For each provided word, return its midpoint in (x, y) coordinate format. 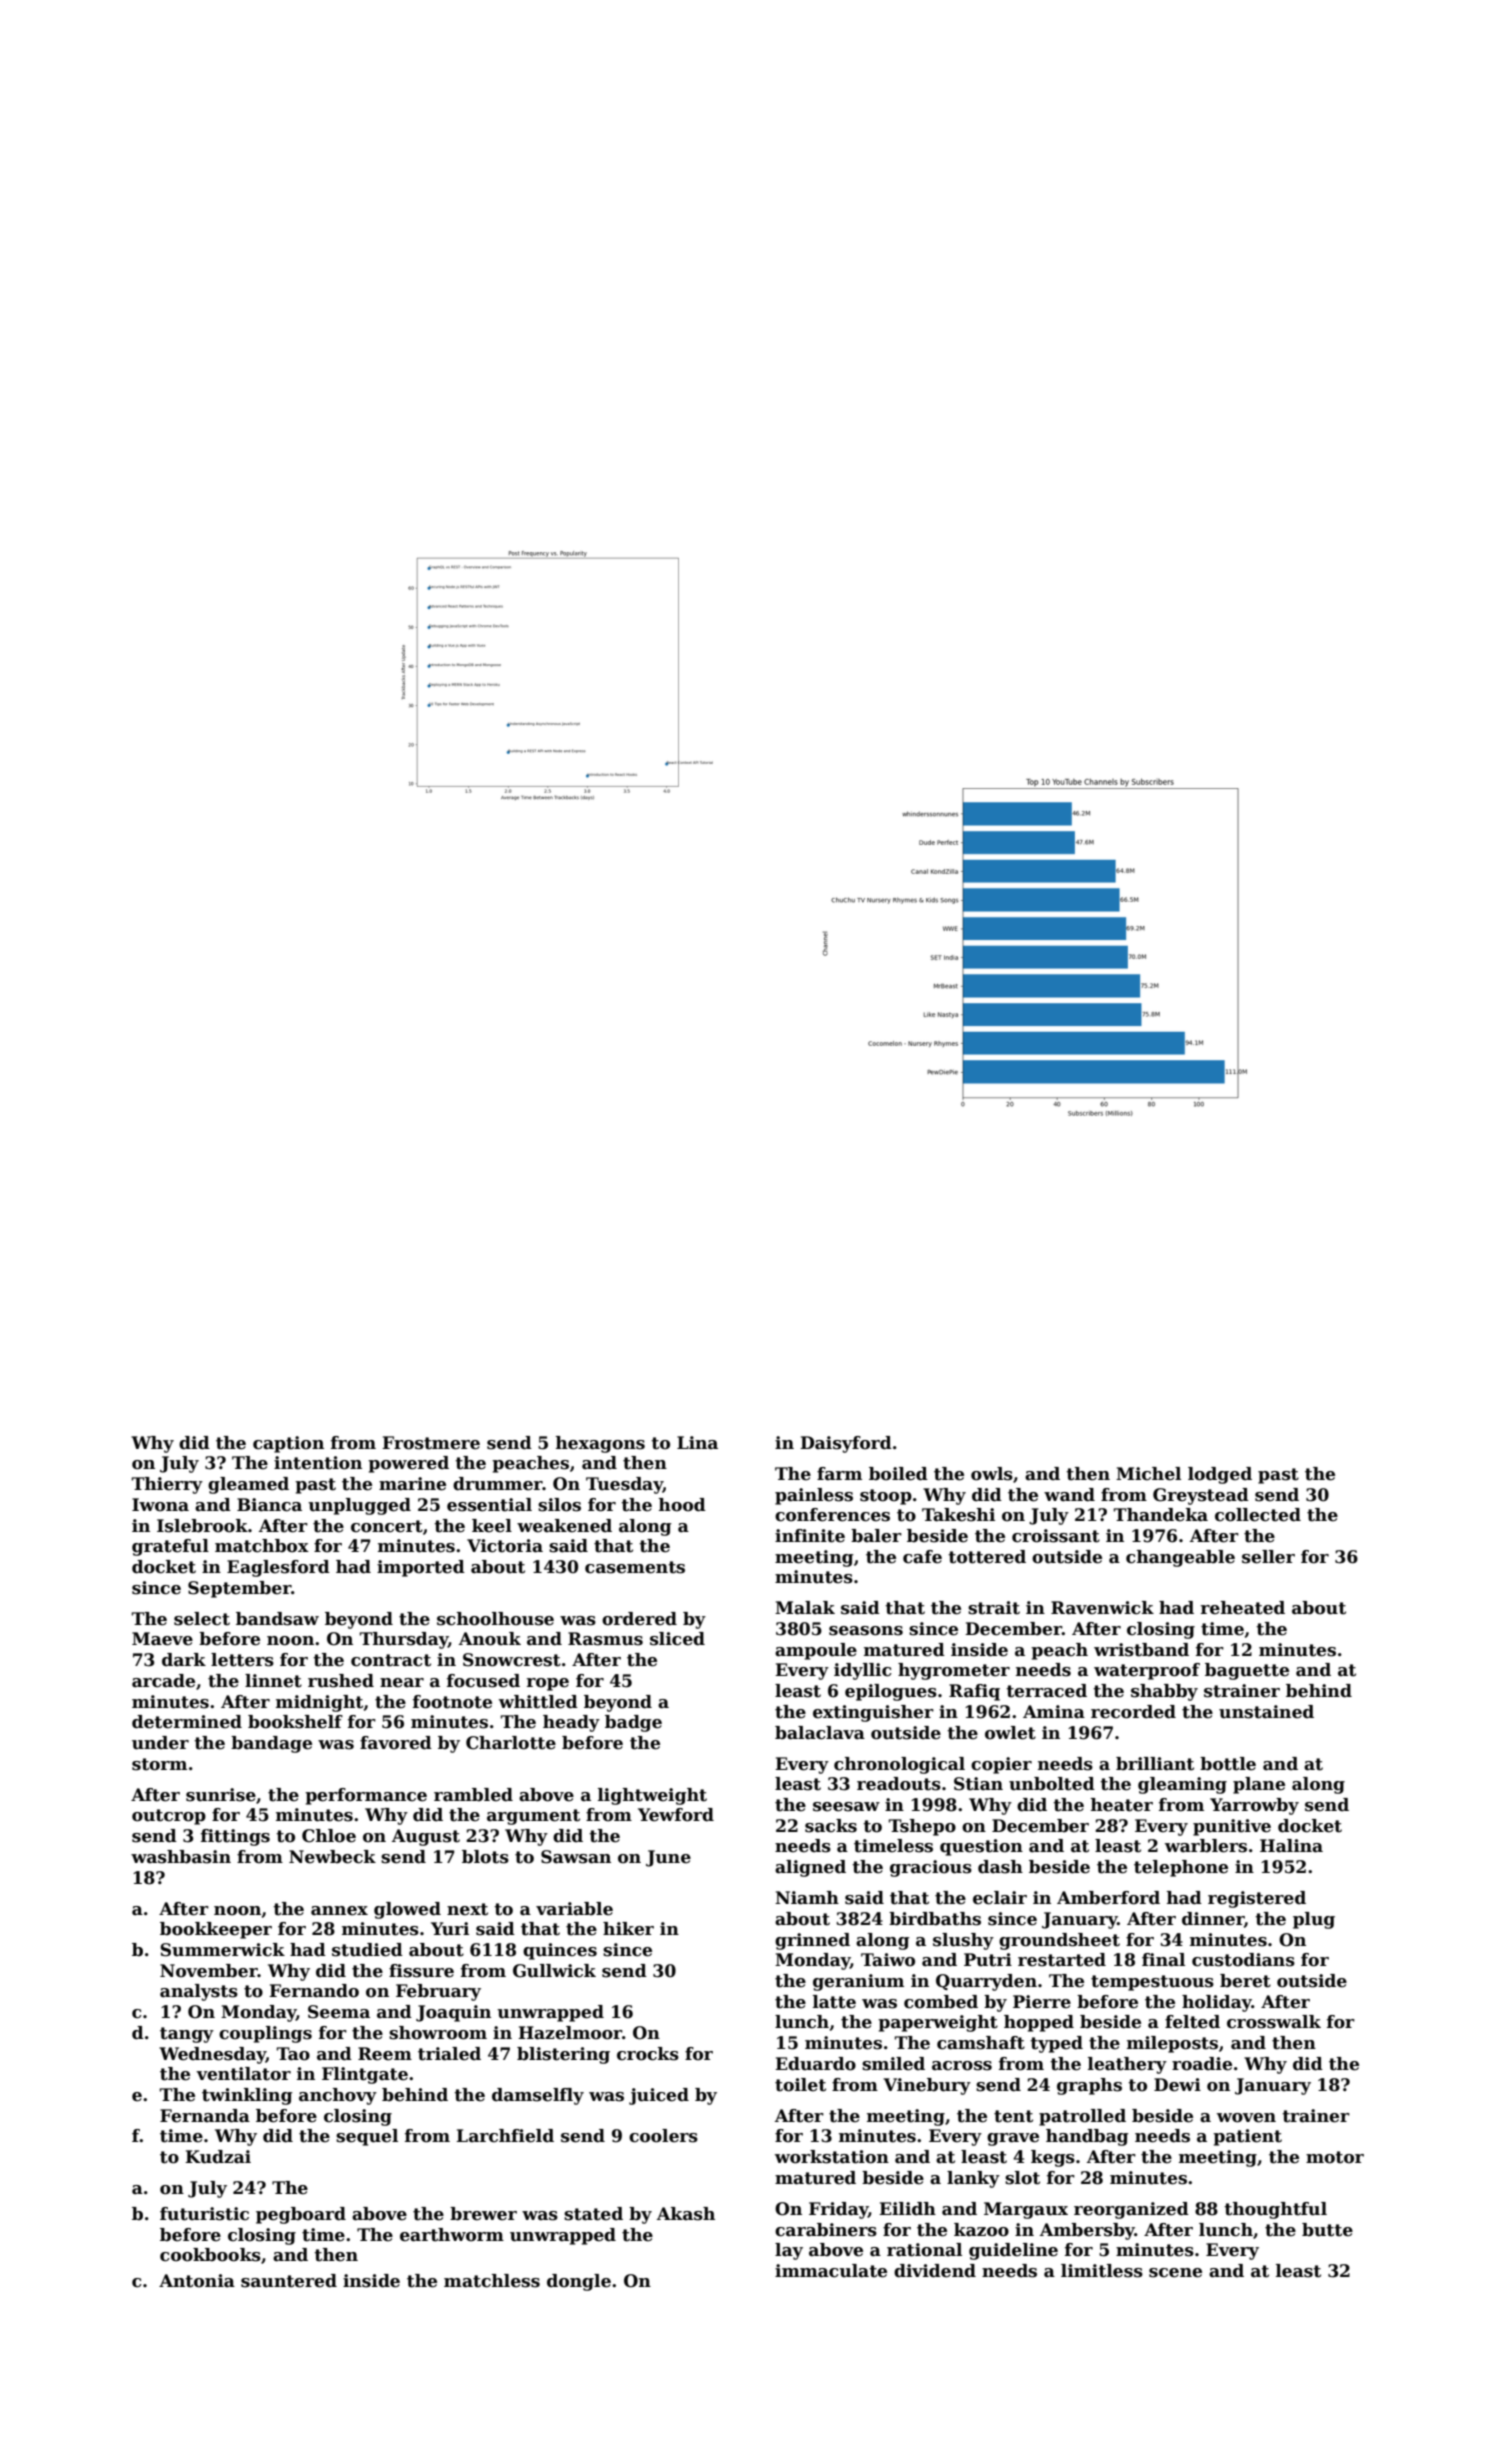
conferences (832, 1515)
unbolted (1052, 1784)
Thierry (167, 1485)
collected (1258, 1515)
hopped (1039, 2023)
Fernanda (205, 2116)
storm (159, 1764)
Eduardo (815, 2064)
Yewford (676, 1815)
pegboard (301, 2215)
